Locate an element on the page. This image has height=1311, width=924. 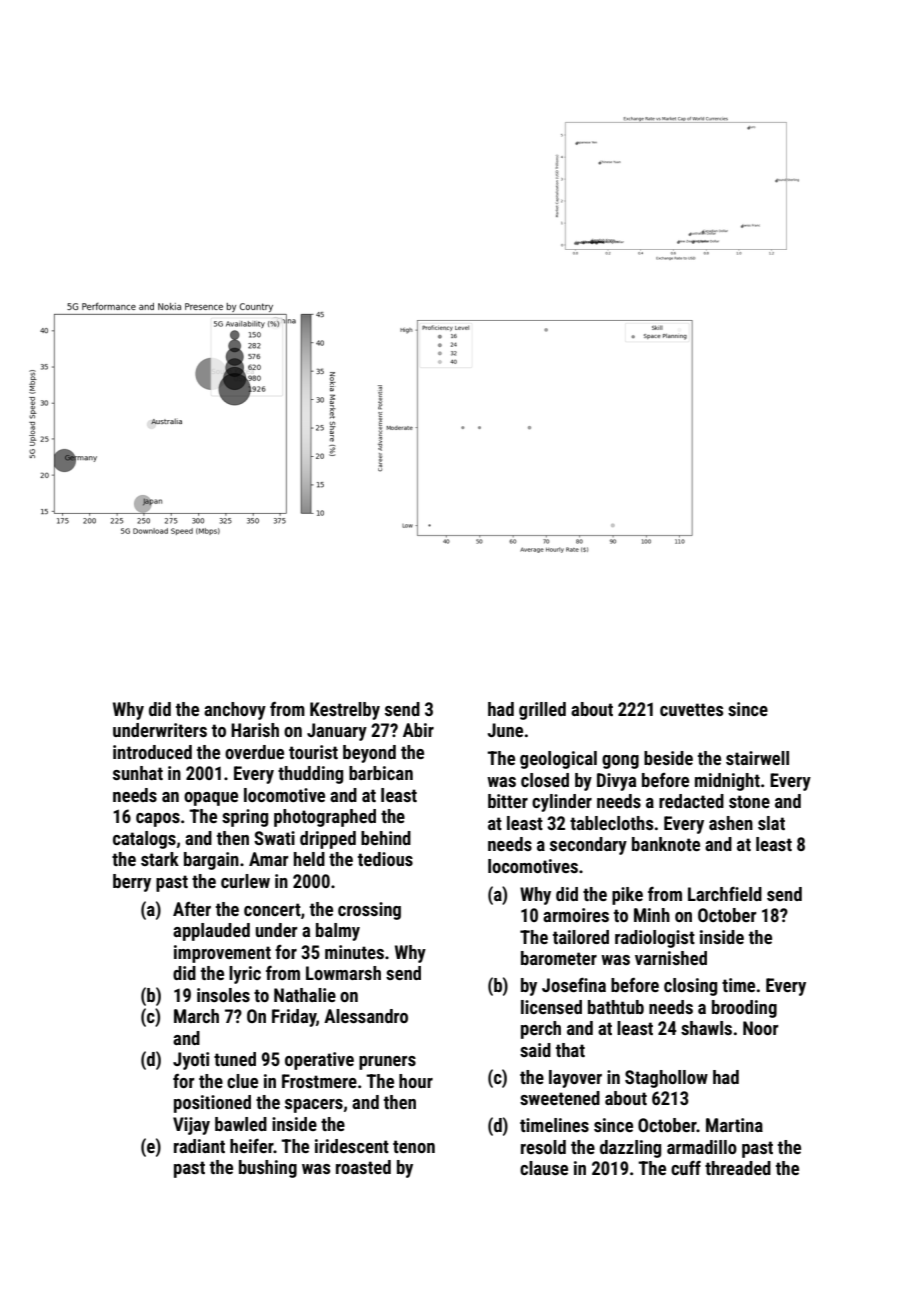
Martina is located at coordinates (734, 1125).
